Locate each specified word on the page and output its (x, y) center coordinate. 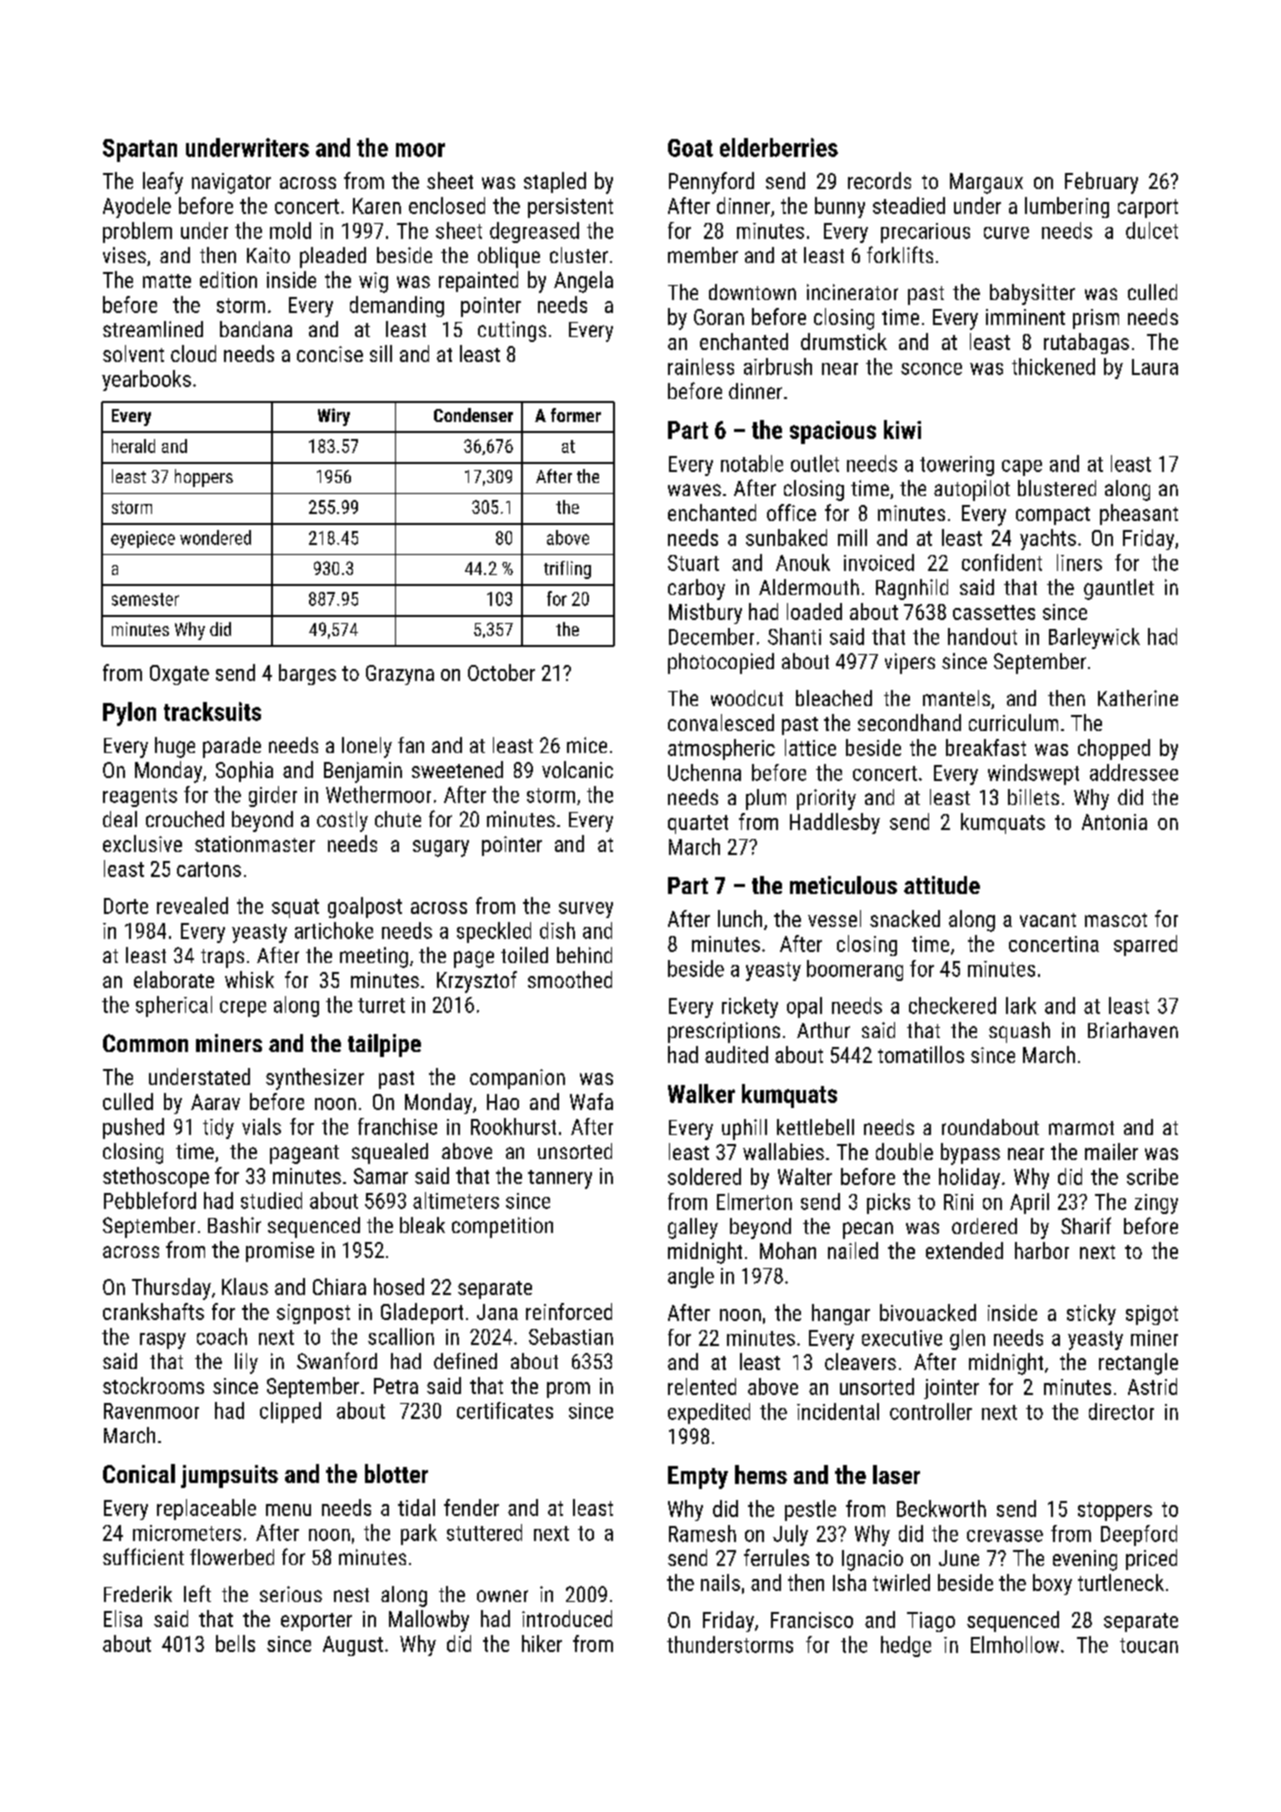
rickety (750, 1007)
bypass (970, 1154)
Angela (583, 282)
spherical (174, 1006)
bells (235, 1643)
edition (228, 279)
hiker (542, 1643)
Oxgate (179, 675)
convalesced (721, 722)
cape (1022, 468)
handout (982, 636)
